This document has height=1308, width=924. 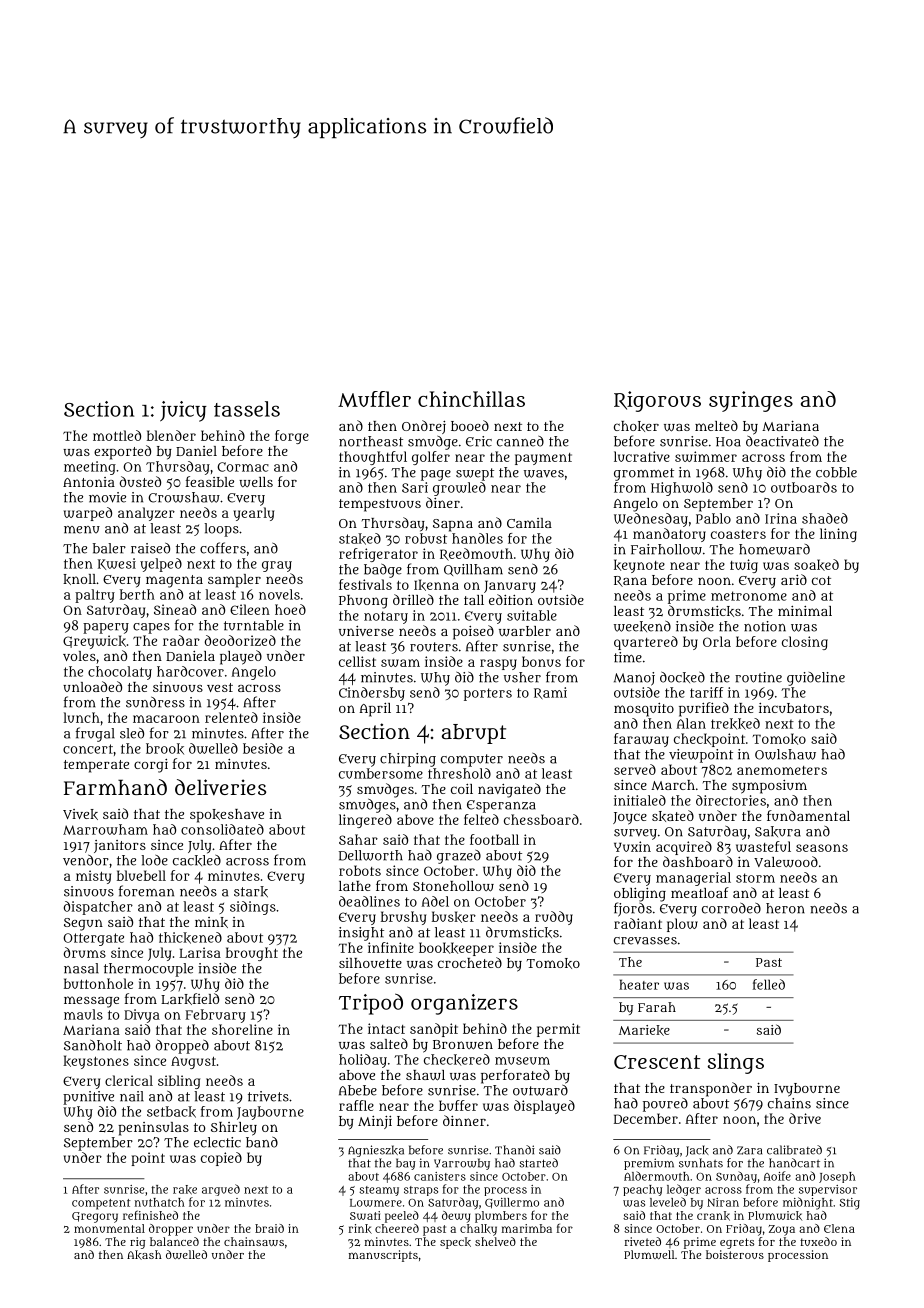 What do you see at coordinates (171, 435) in the document?
I see `blender` at bounding box center [171, 435].
